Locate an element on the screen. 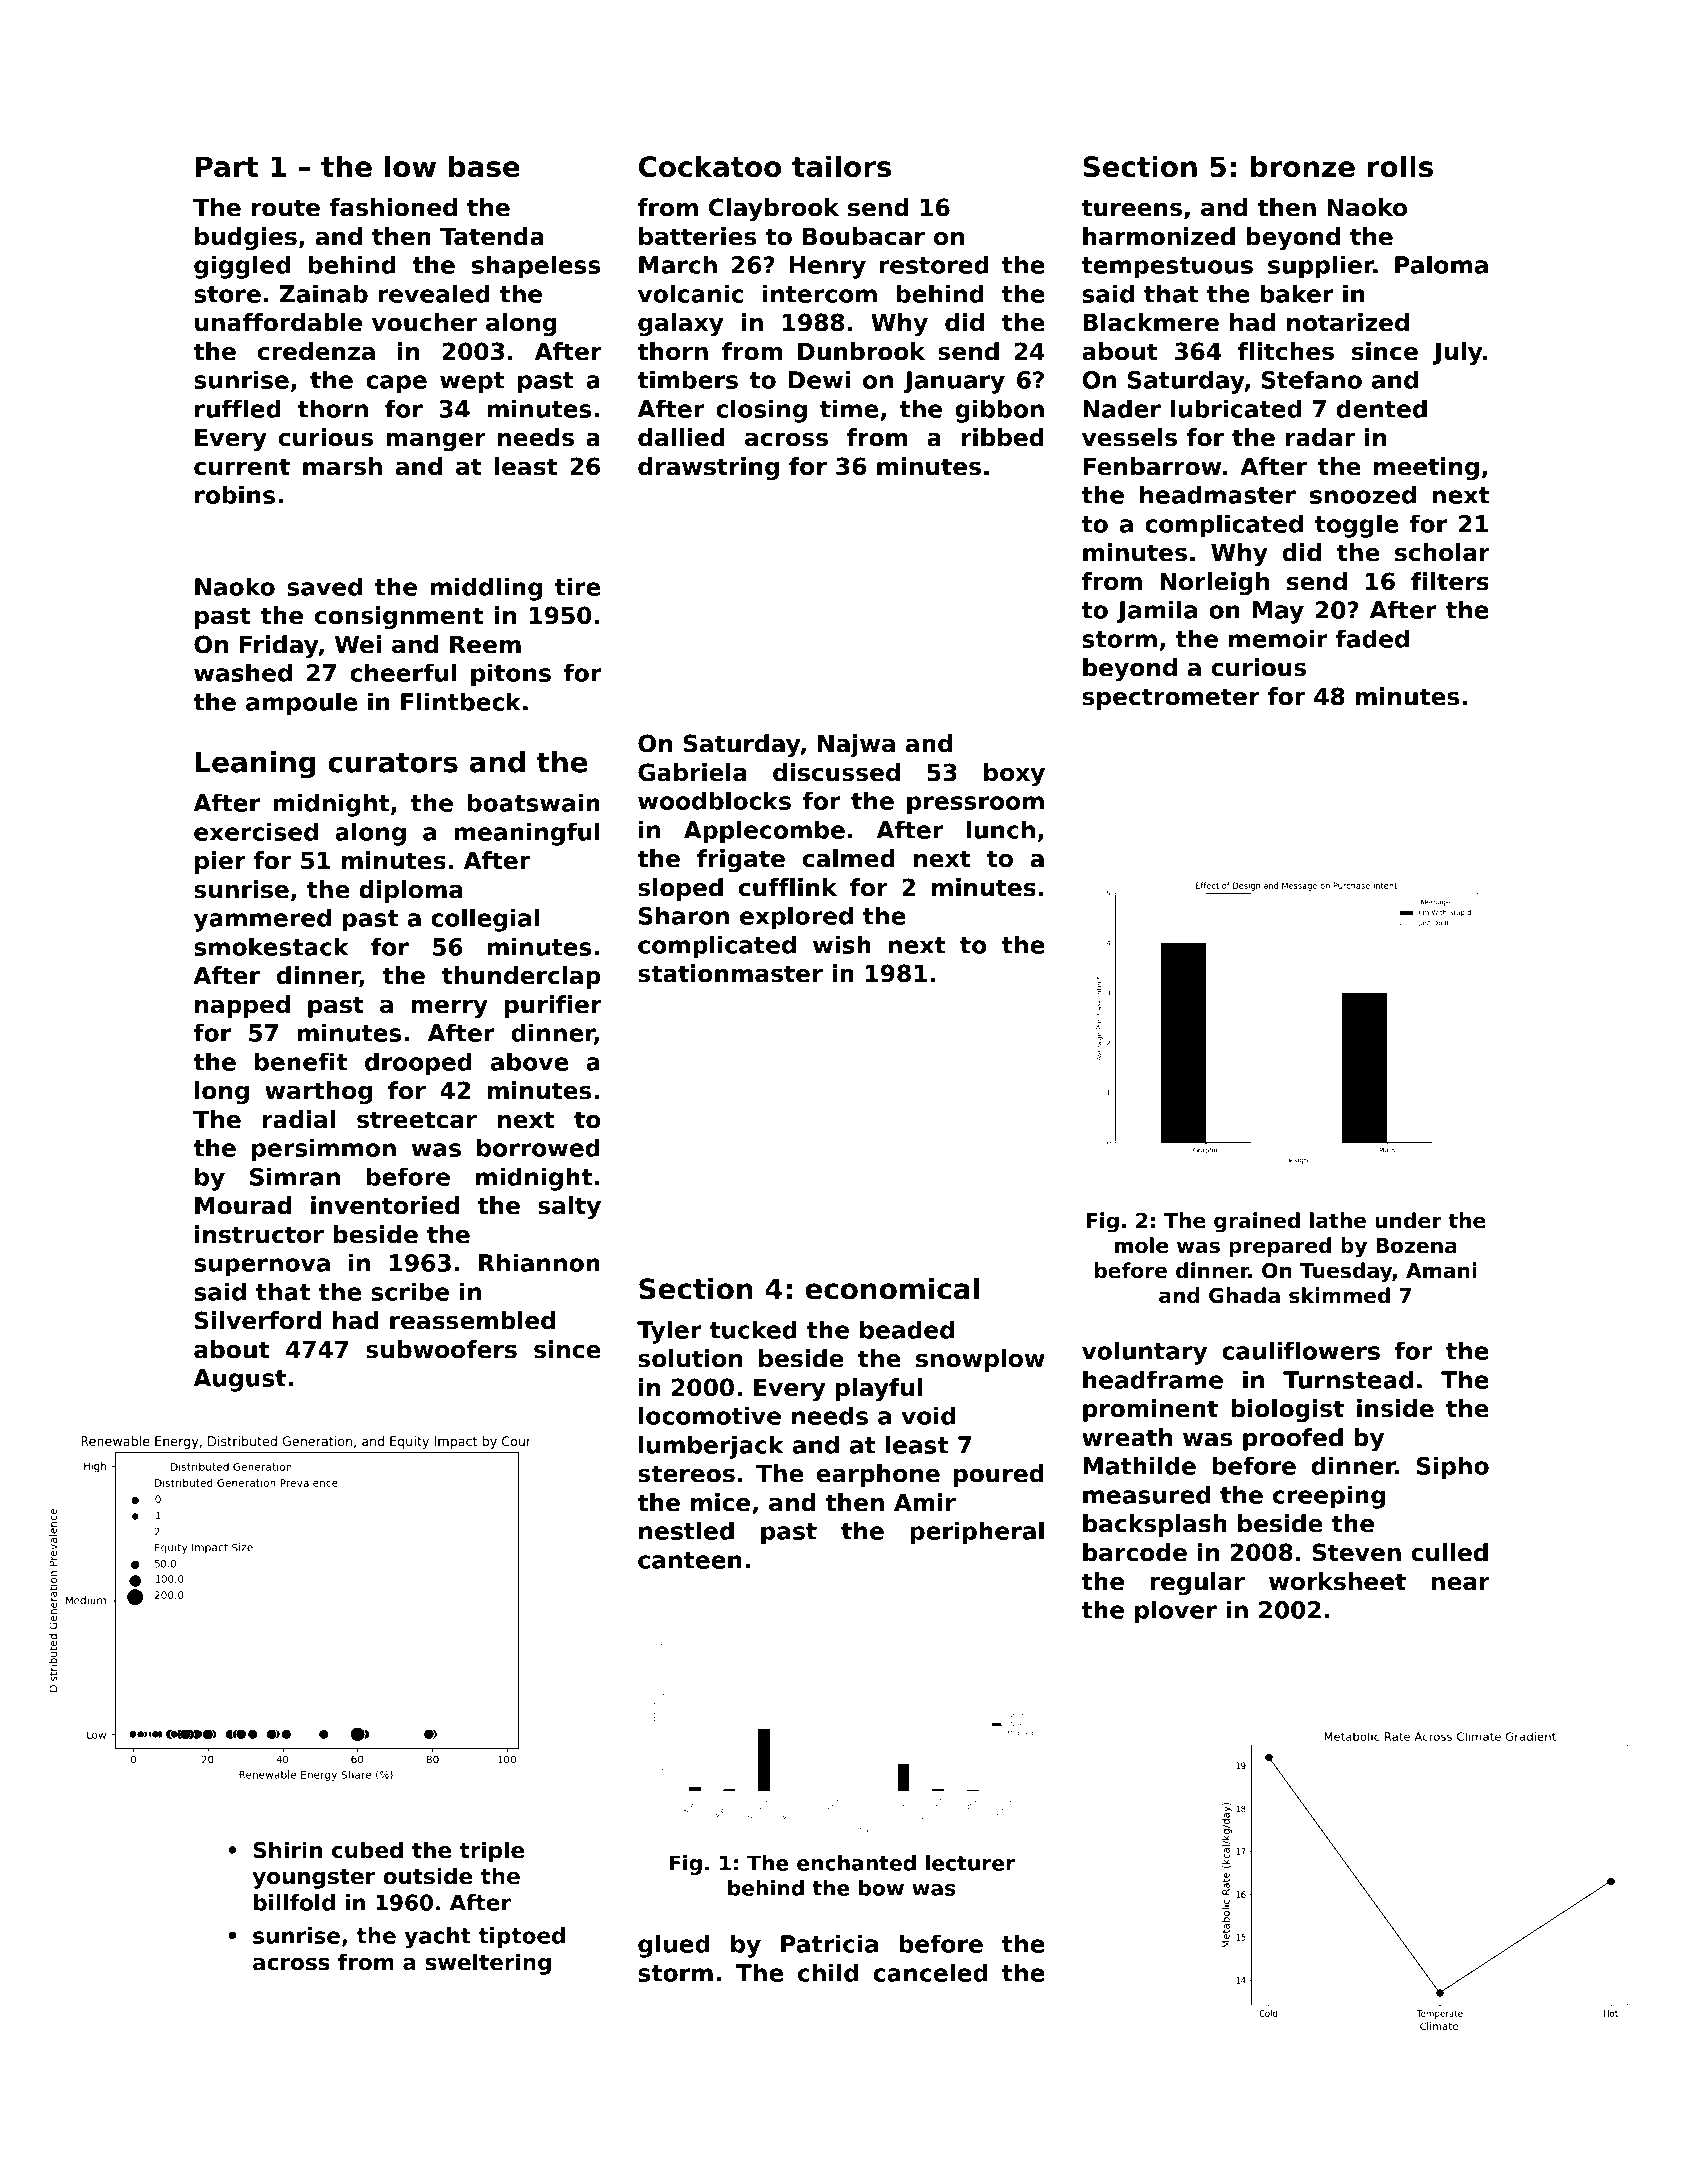 This screenshot has height=2178, width=1683. nestled is located at coordinates (686, 1530).
